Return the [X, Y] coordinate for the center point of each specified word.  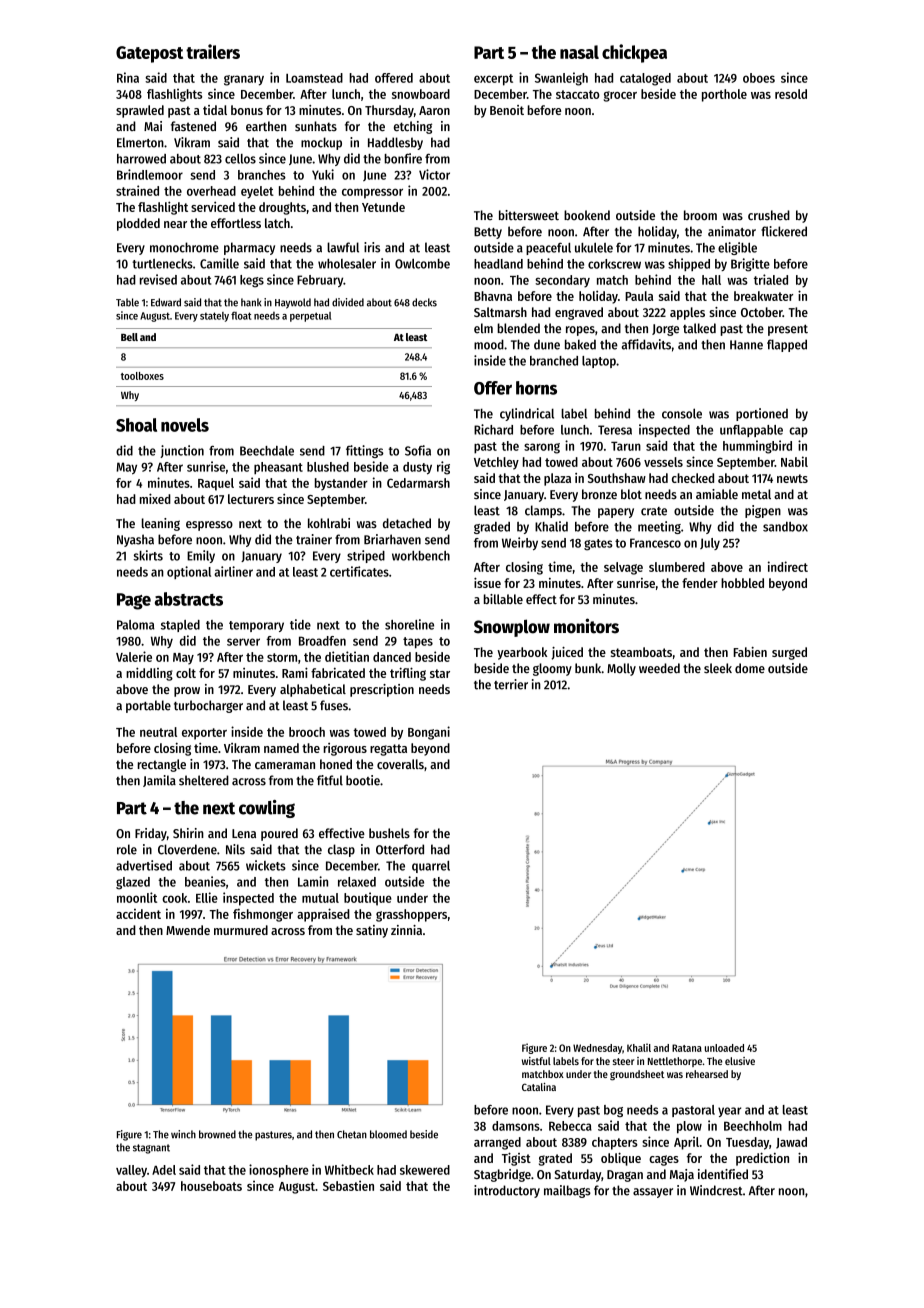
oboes [759, 78]
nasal [579, 52]
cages [664, 1160]
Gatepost [149, 54]
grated [555, 1159]
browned [217, 1134]
